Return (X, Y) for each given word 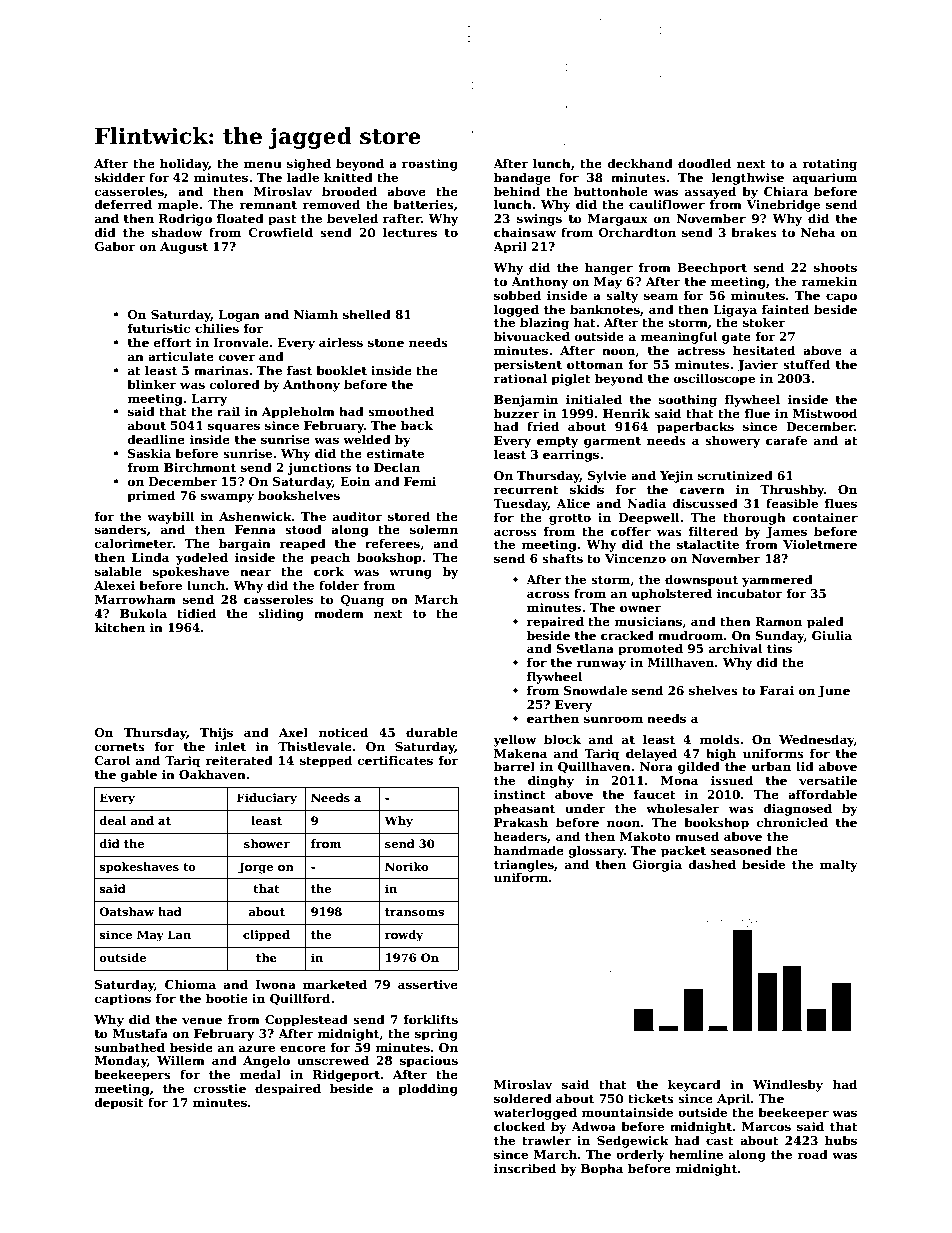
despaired (288, 1089)
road (812, 1154)
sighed (309, 164)
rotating (829, 165)
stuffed (806, 364)
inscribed (525, 1168)
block (562, 739)
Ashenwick (255, 516)
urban (771, 766)
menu (263, 164)
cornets (120, 747)
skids (587, 489)
